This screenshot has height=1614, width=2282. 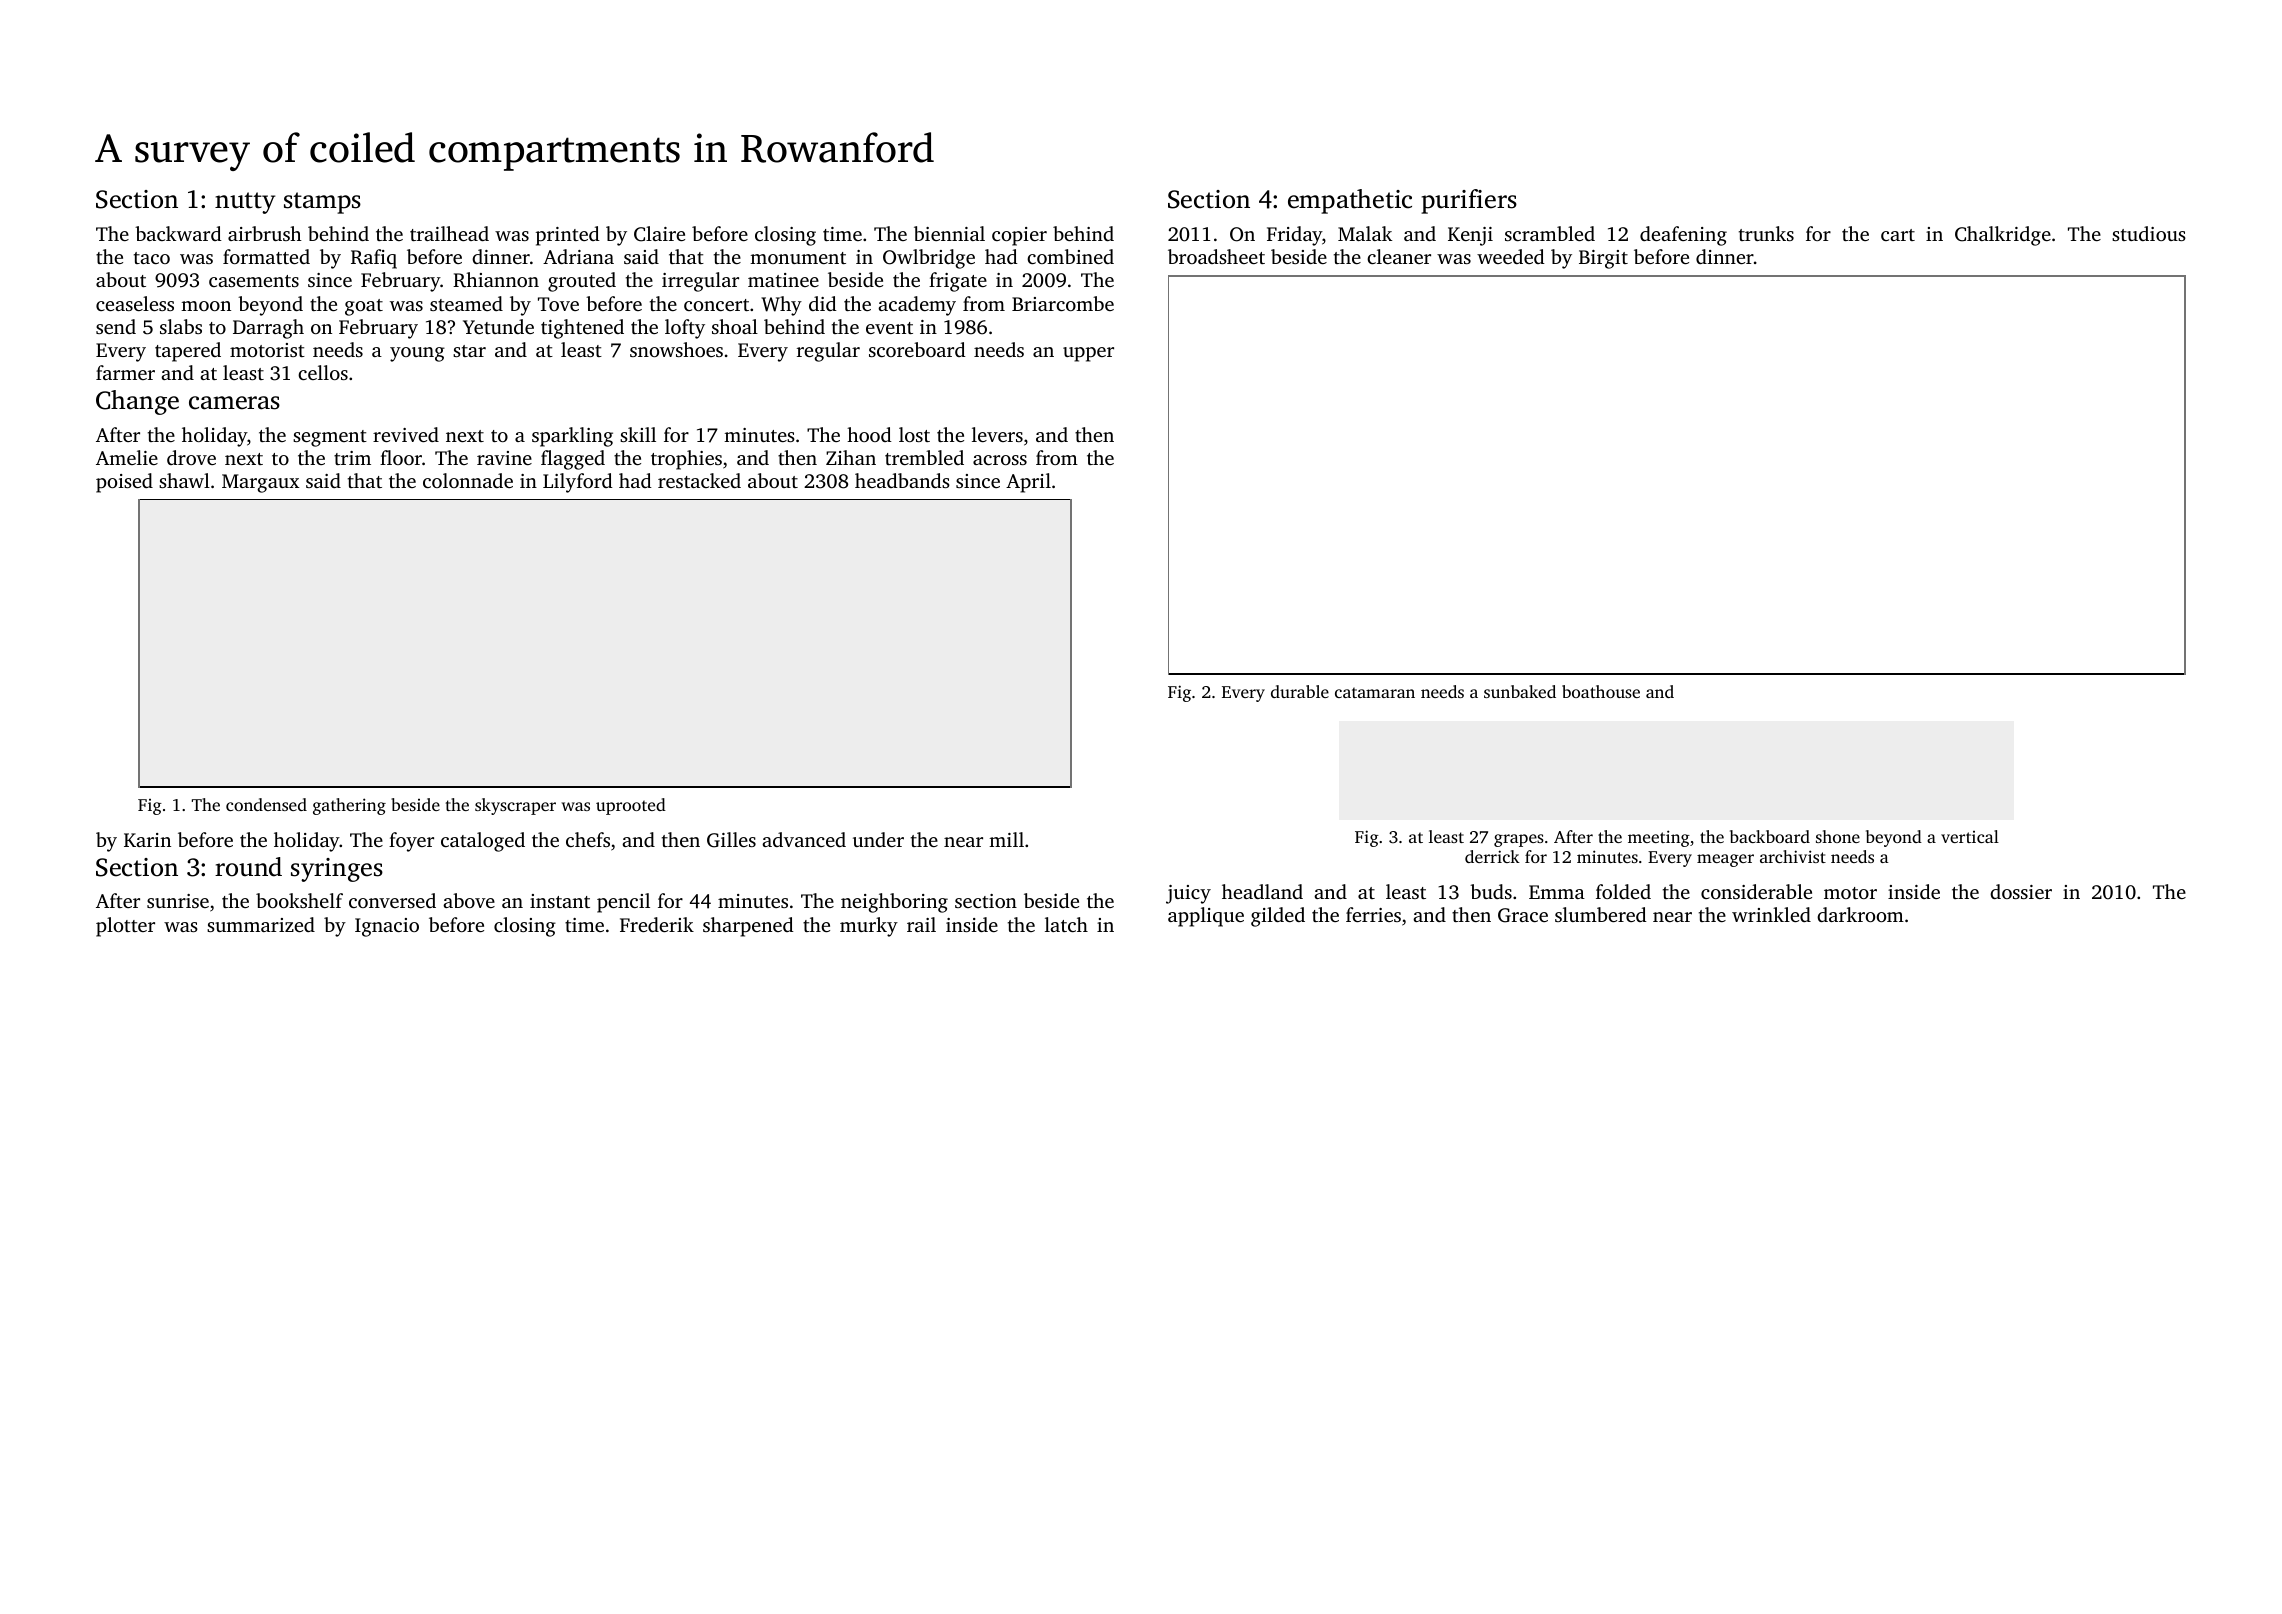 I want to click on boathouse, so click(x=1601, y=691).
